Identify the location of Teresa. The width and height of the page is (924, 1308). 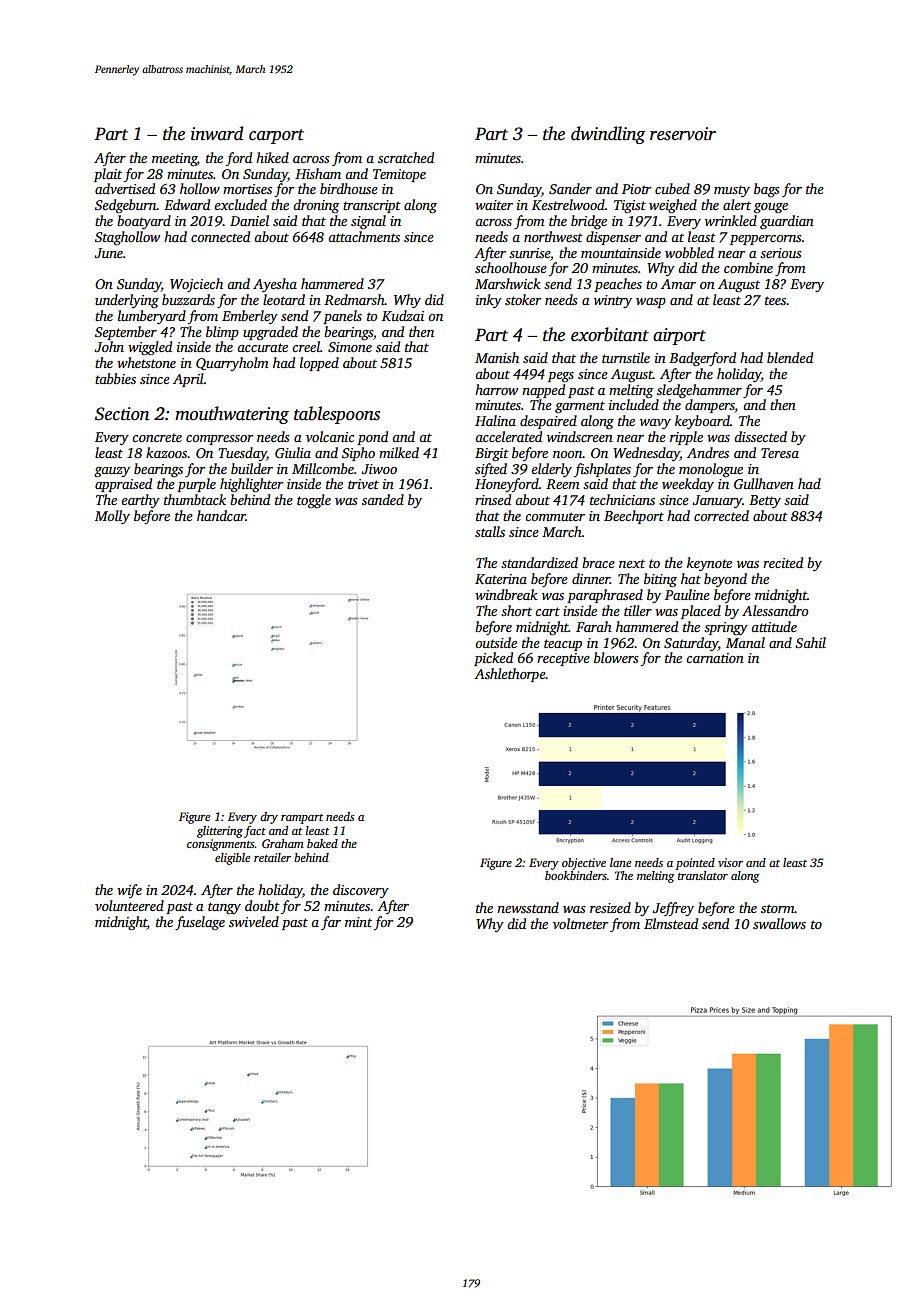
(780, 453).
